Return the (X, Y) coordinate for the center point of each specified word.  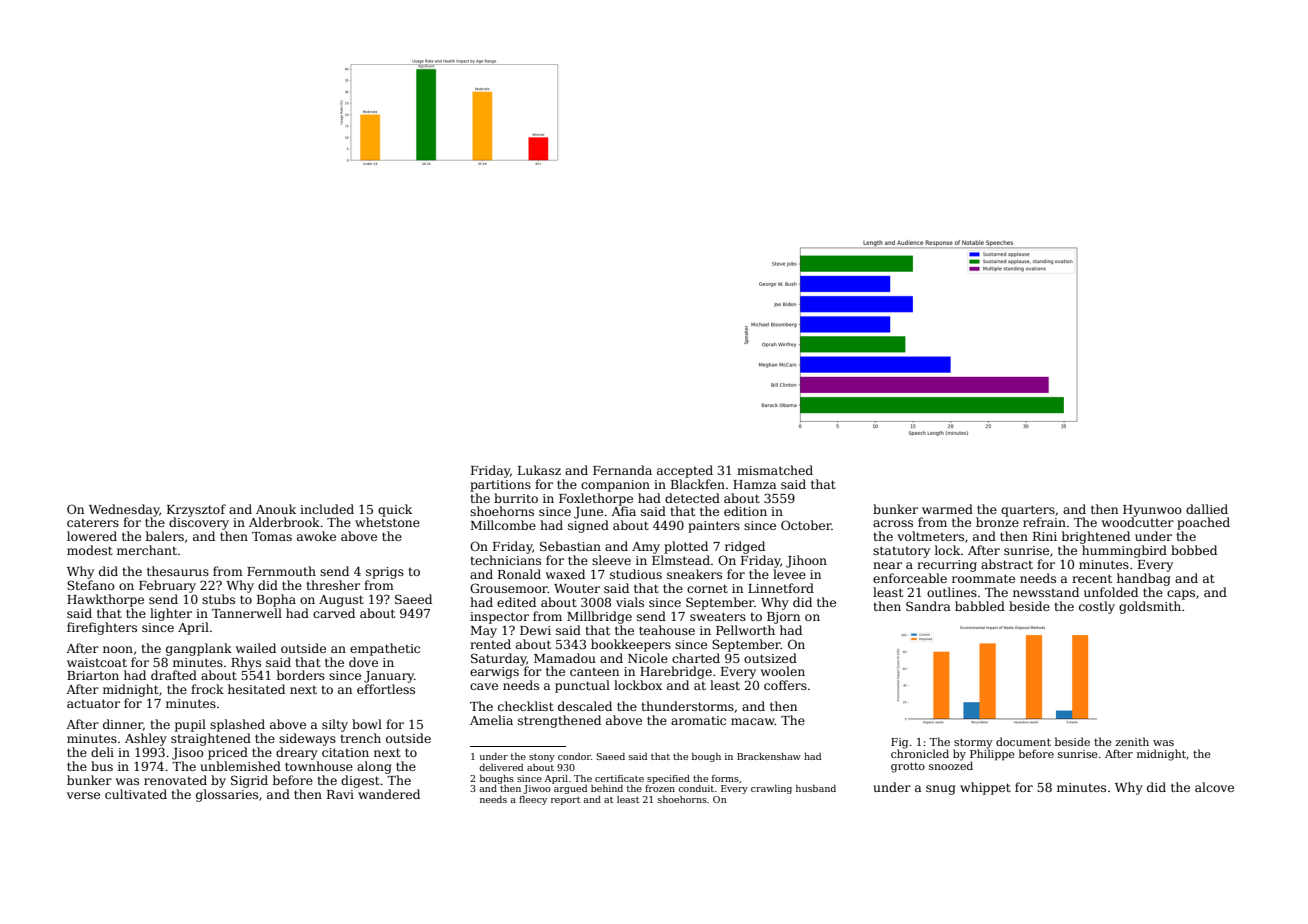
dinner (123, 725)
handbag (1144, 579)
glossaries (227, 795)
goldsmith (1150, 607)
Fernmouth (281, 571)
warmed (947, 509)
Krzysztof (196, 510)
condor (574, 756)
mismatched (775, 470)
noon (118, 649)
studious (636, 574)
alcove (1214, 787)
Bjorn (783, 618)
